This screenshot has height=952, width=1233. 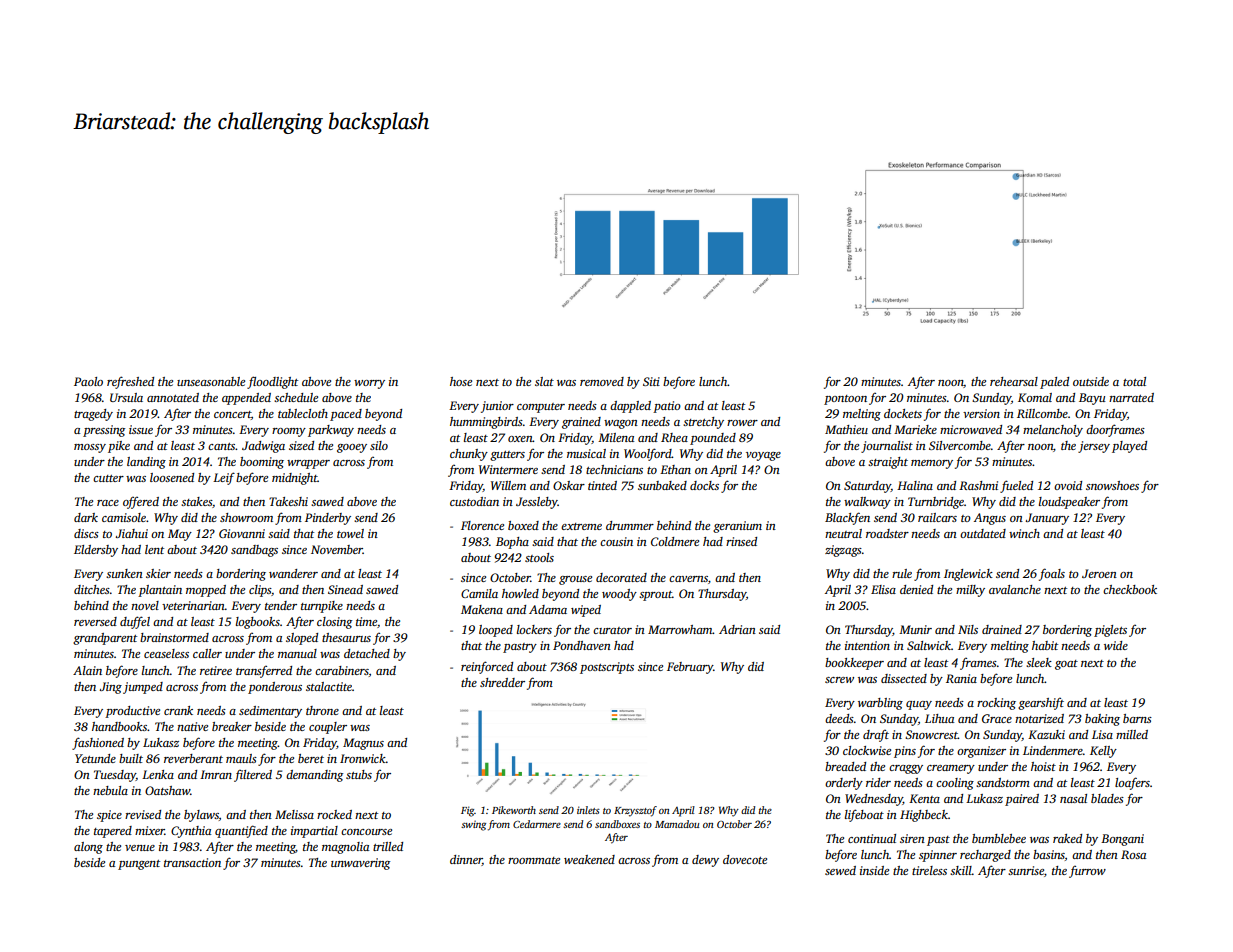 What do you see at coordinates (497, 407) in the screenshot?
I see `junior` at bounding box center [497, 407].
